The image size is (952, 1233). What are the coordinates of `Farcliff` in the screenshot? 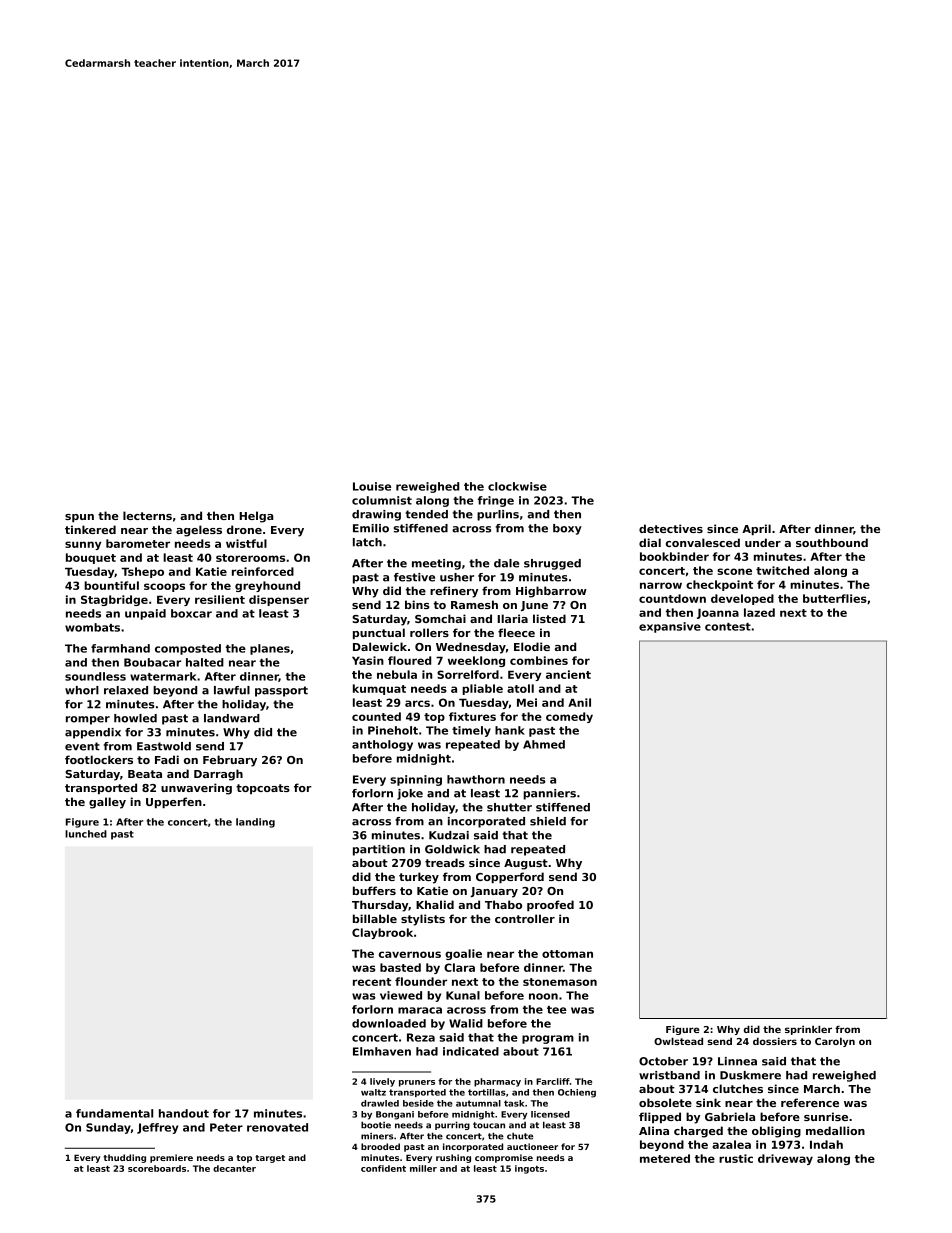 It's located at (553, 1081).
